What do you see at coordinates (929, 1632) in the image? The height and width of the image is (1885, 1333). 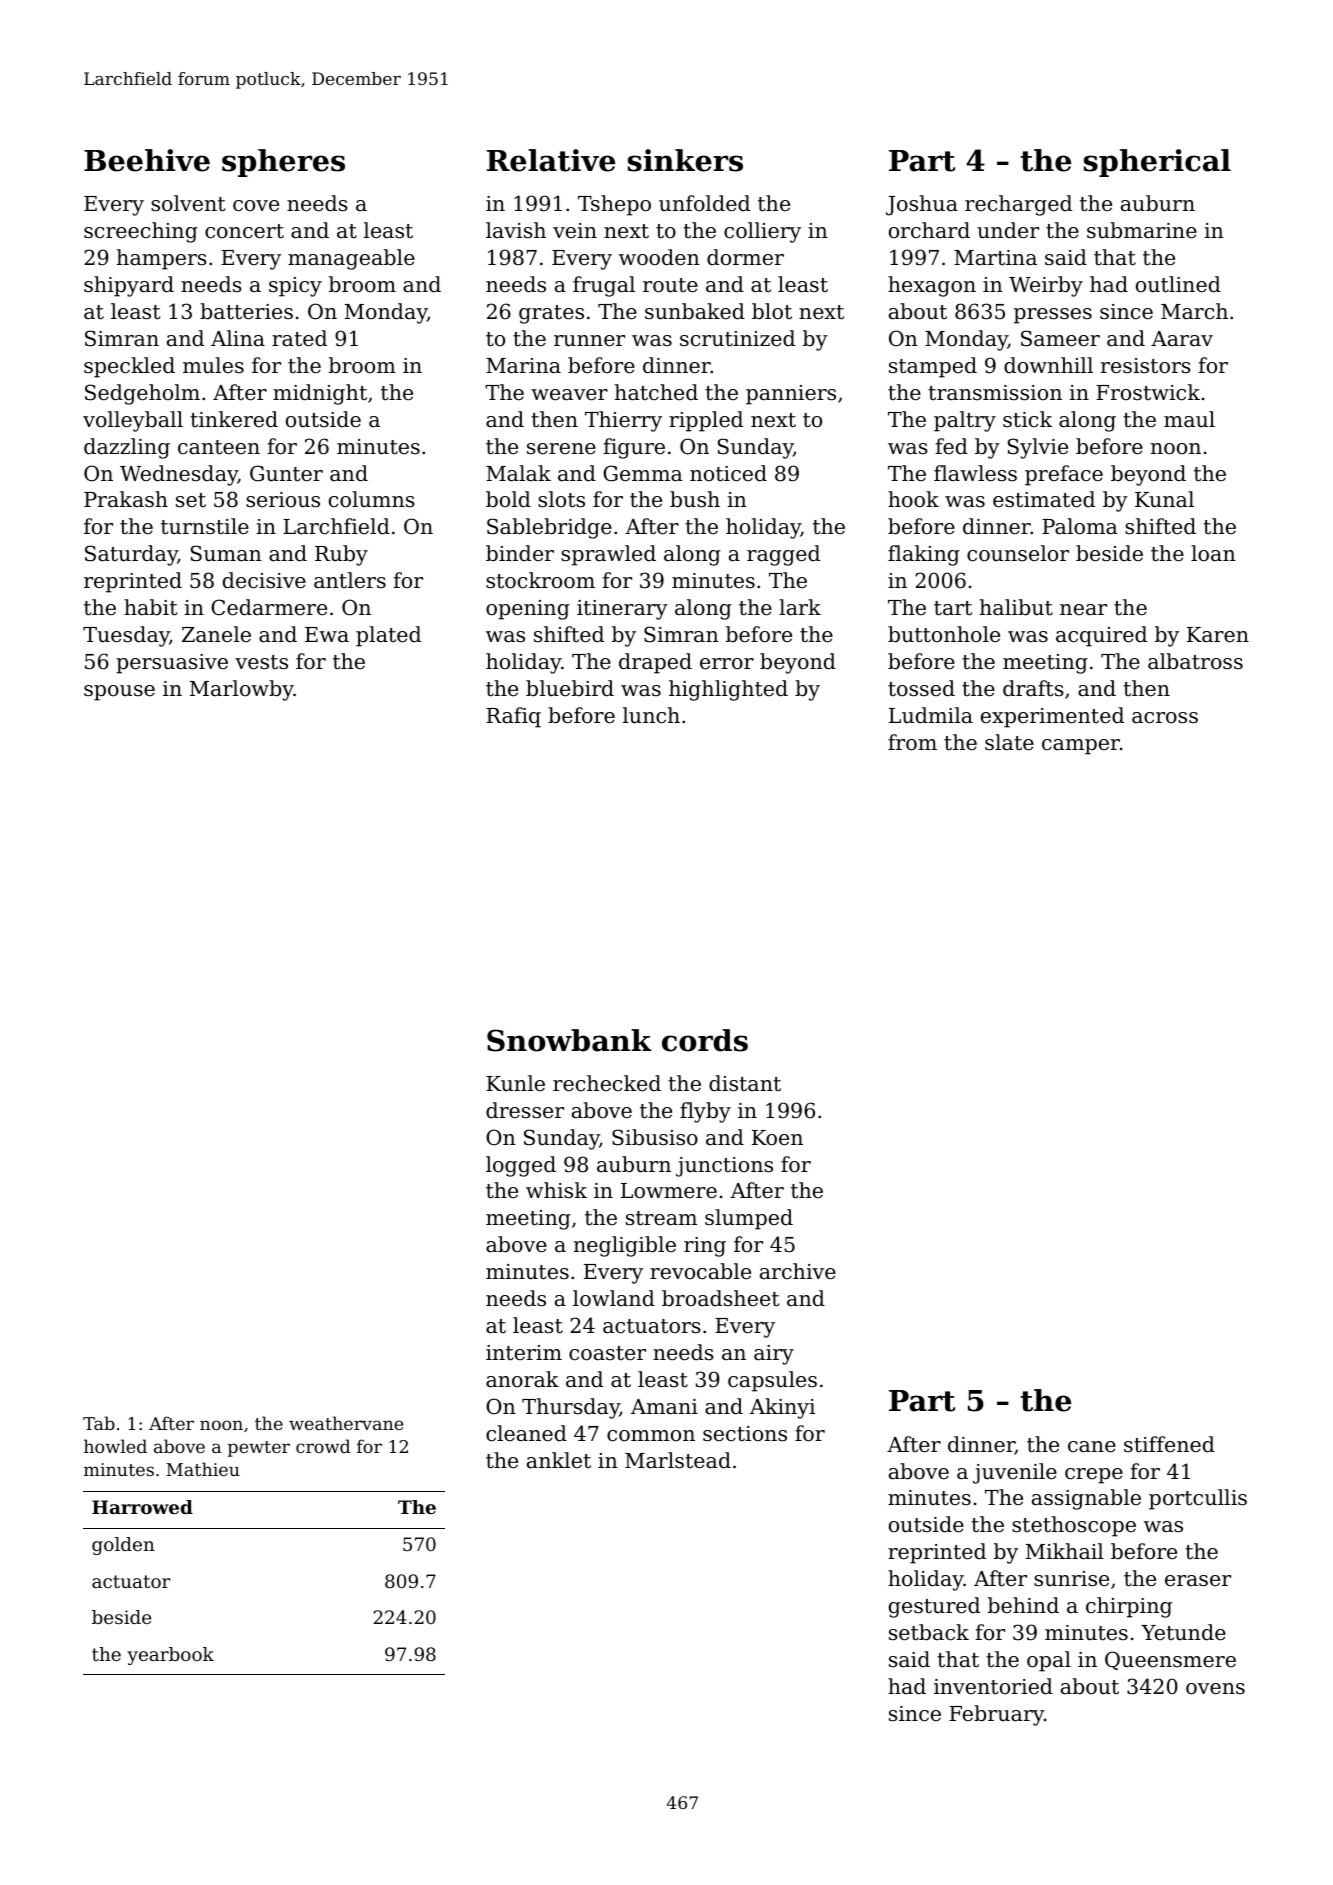 I see `setback` at bounding box center [929, 1632].
